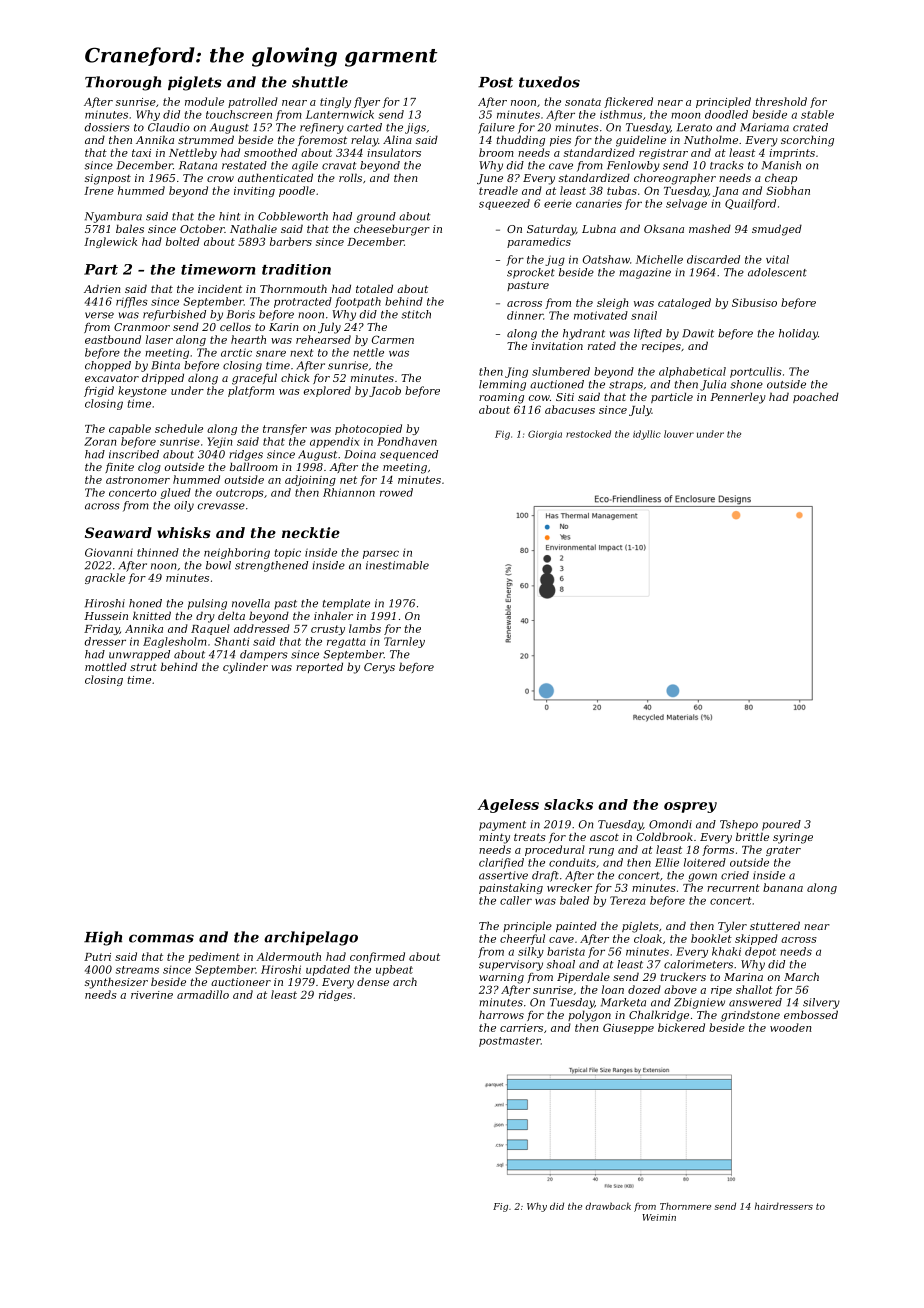 The image size is (924, 1308). Describe the element at coordinates (379, 668) in the page. I see `Cerys` at that location.
